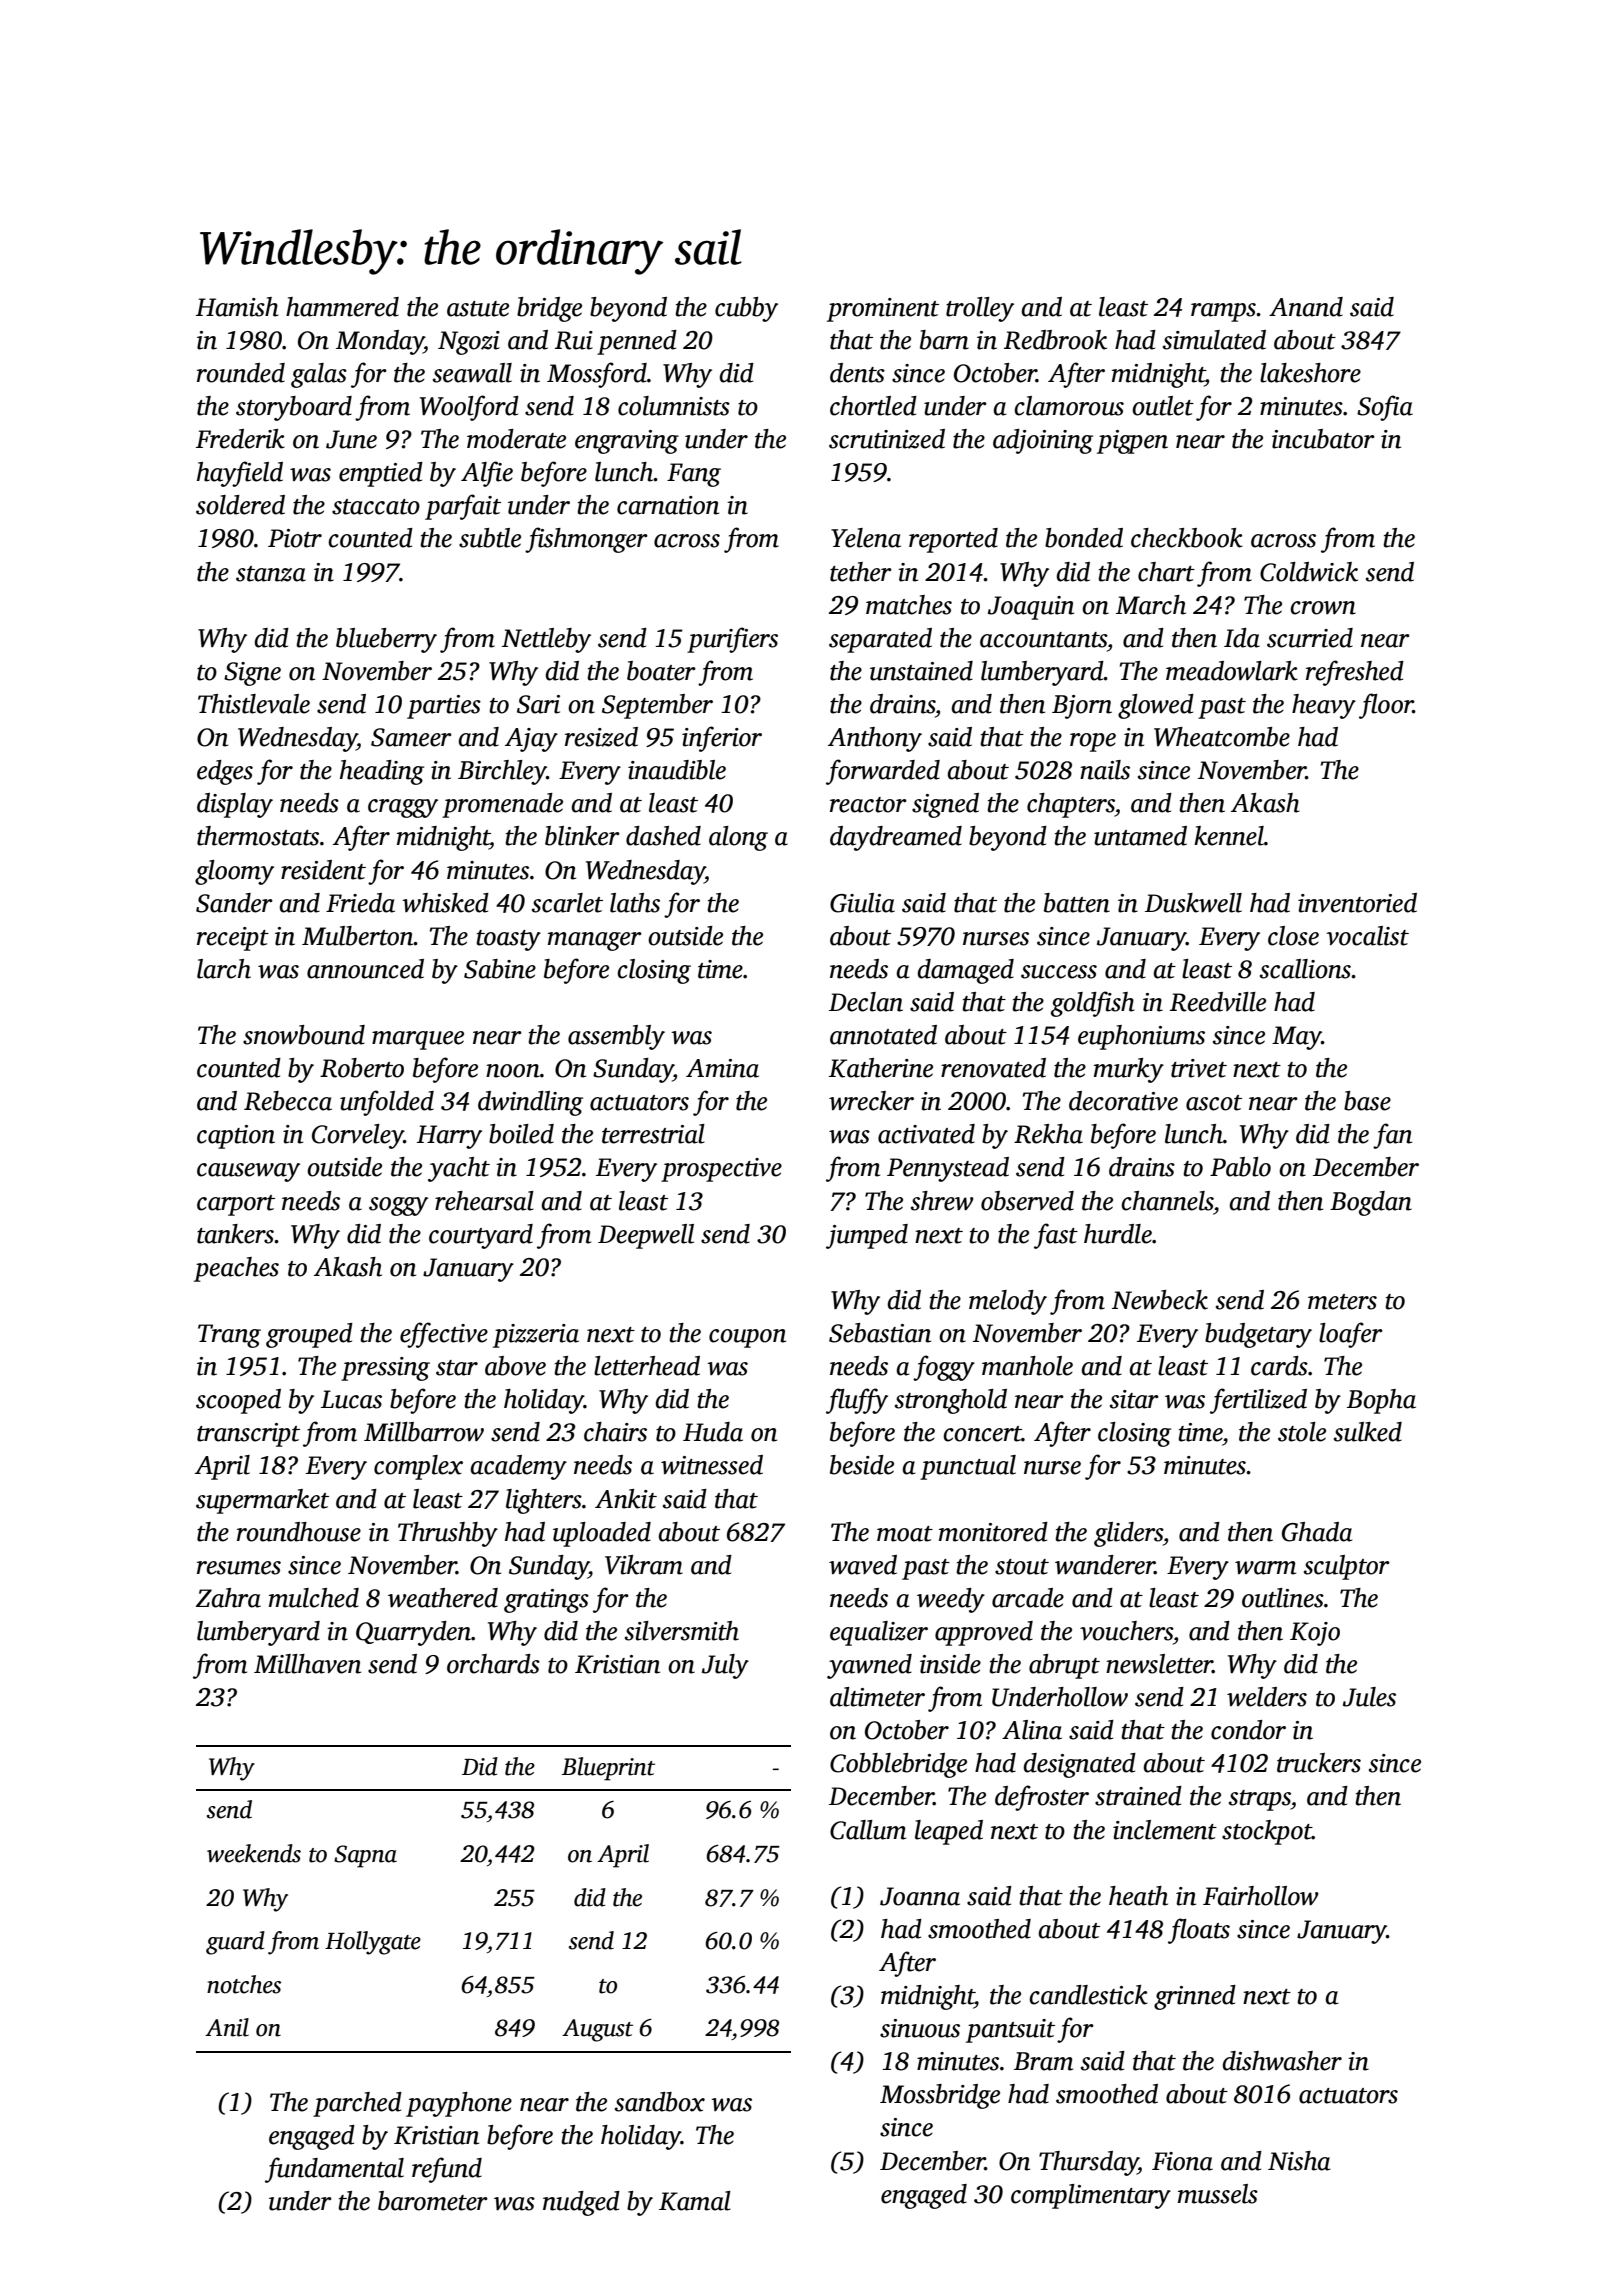 The width and height of the document is (1620, 2292). Describe the element at coordinates (241, 373) in the document. I see `rounded` at that location.
